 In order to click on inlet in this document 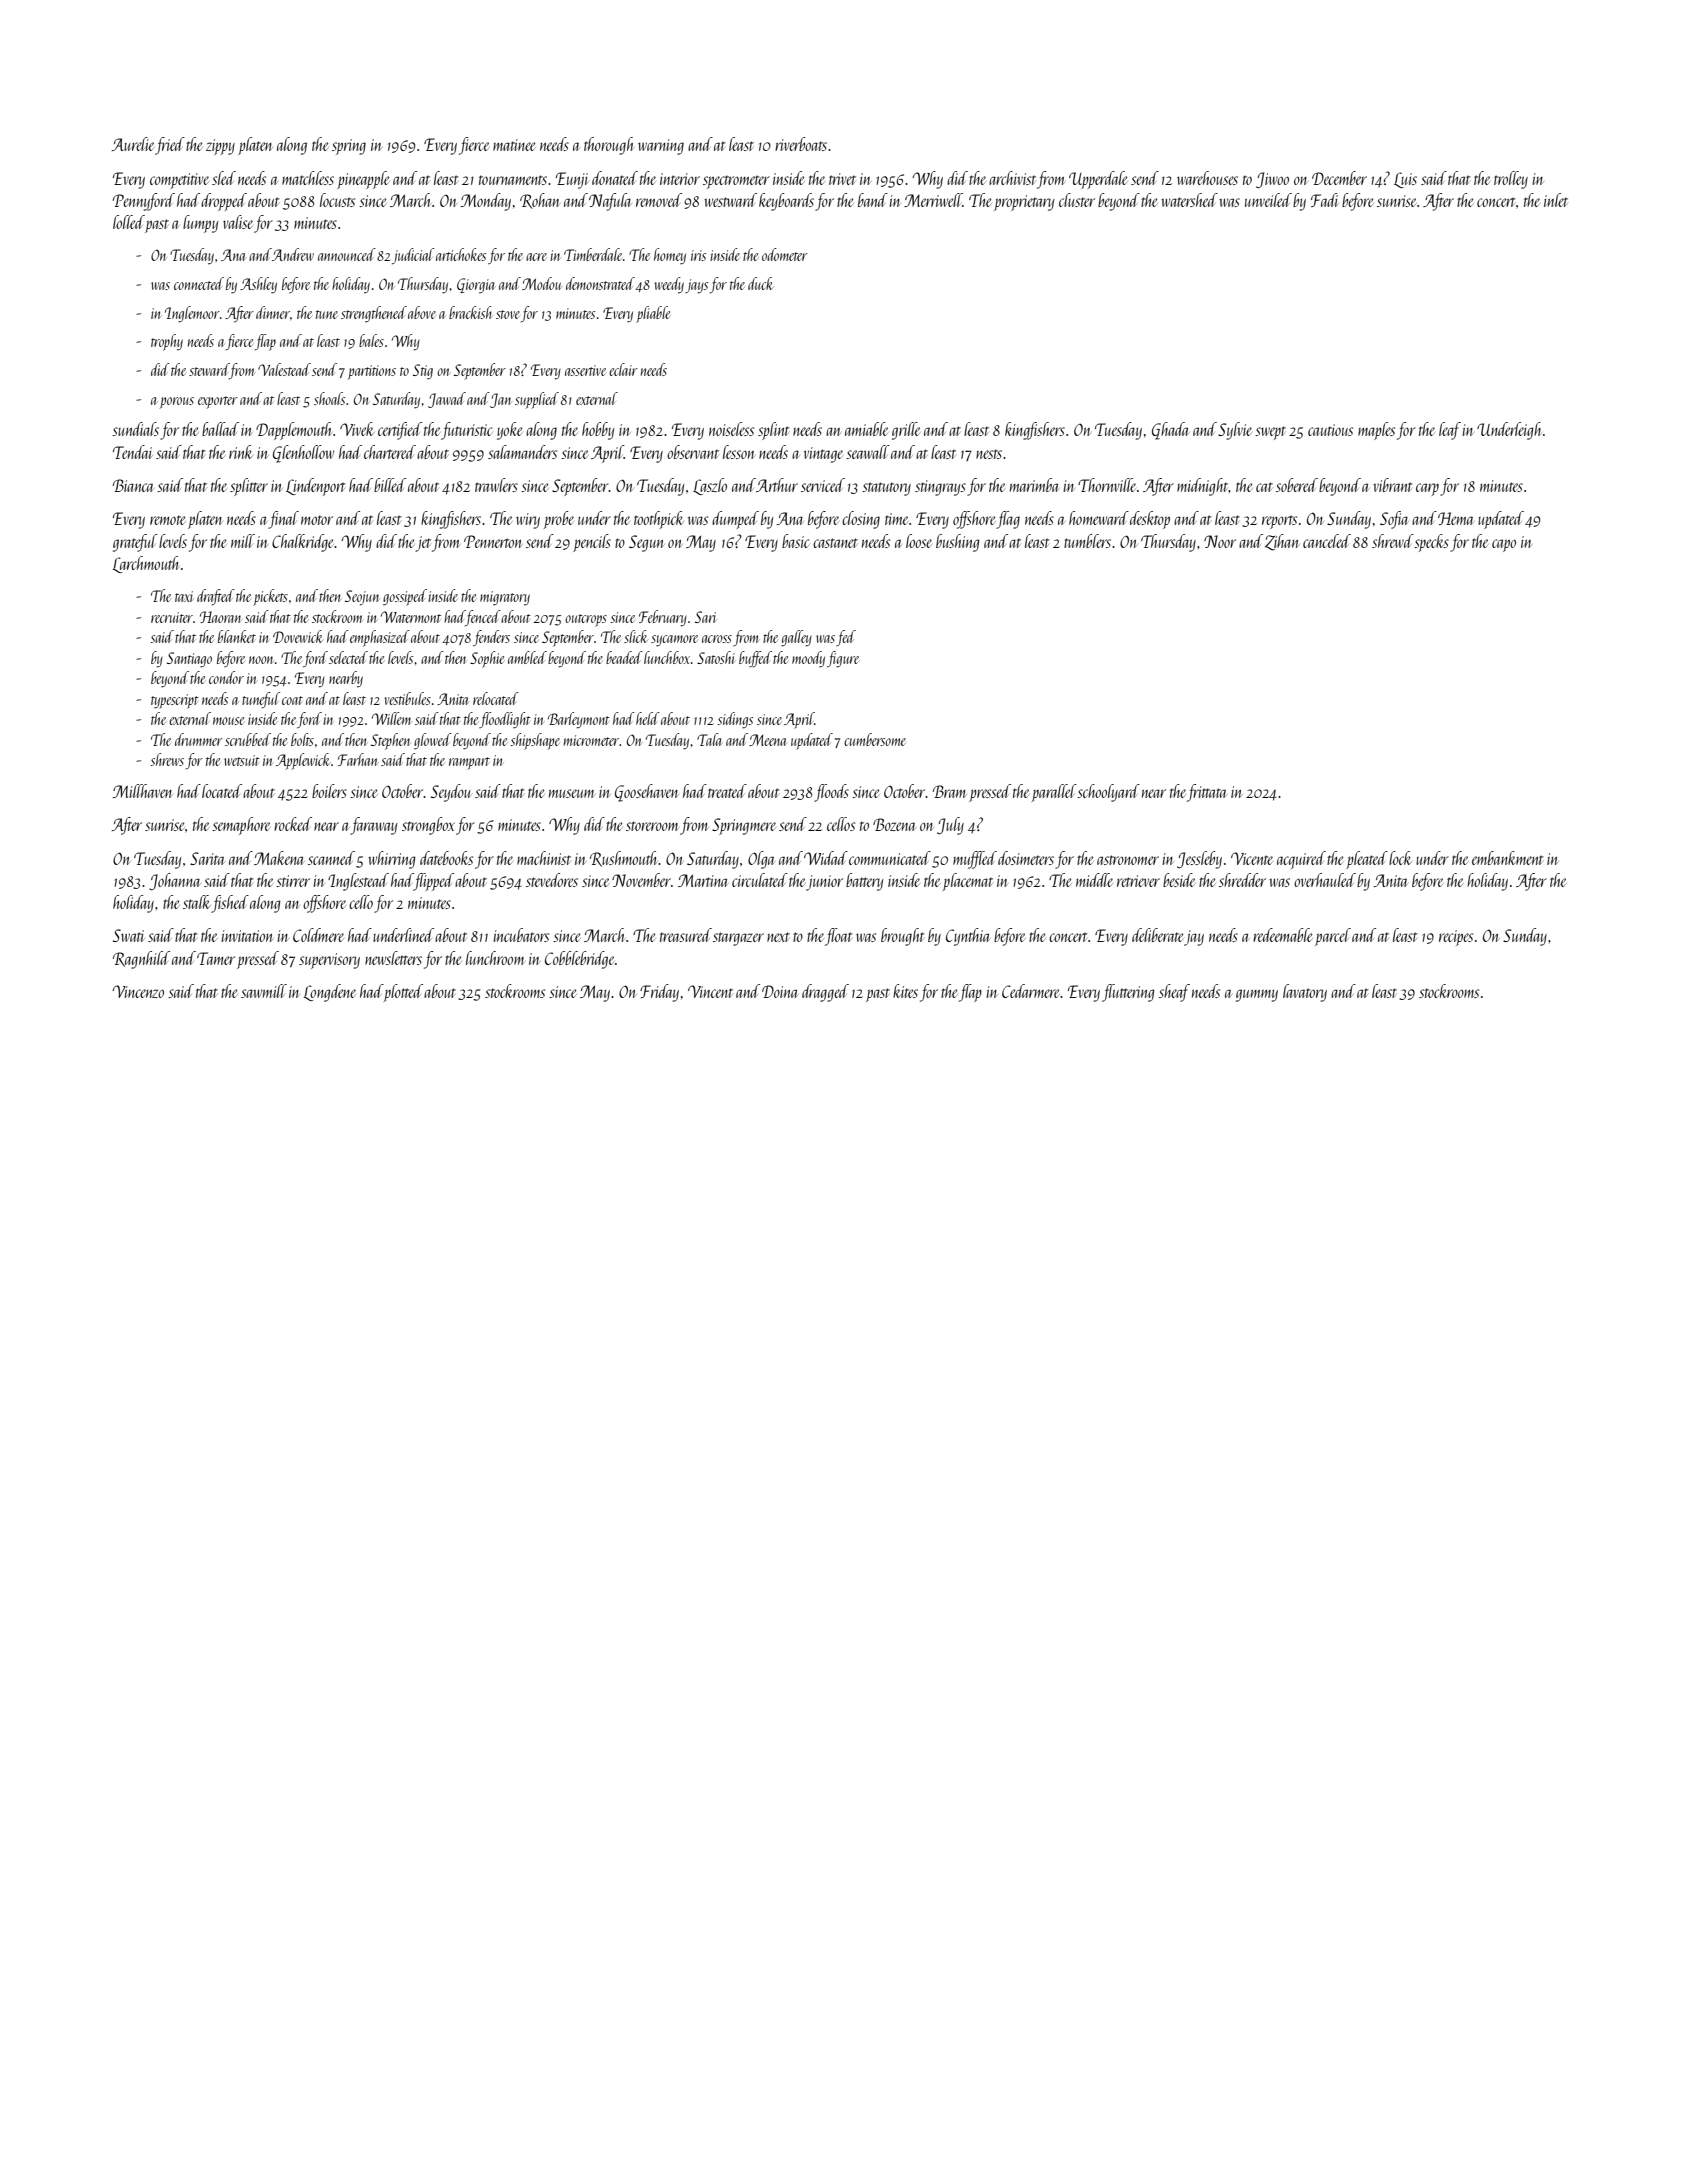, I will do `click(1556, 200)`.
